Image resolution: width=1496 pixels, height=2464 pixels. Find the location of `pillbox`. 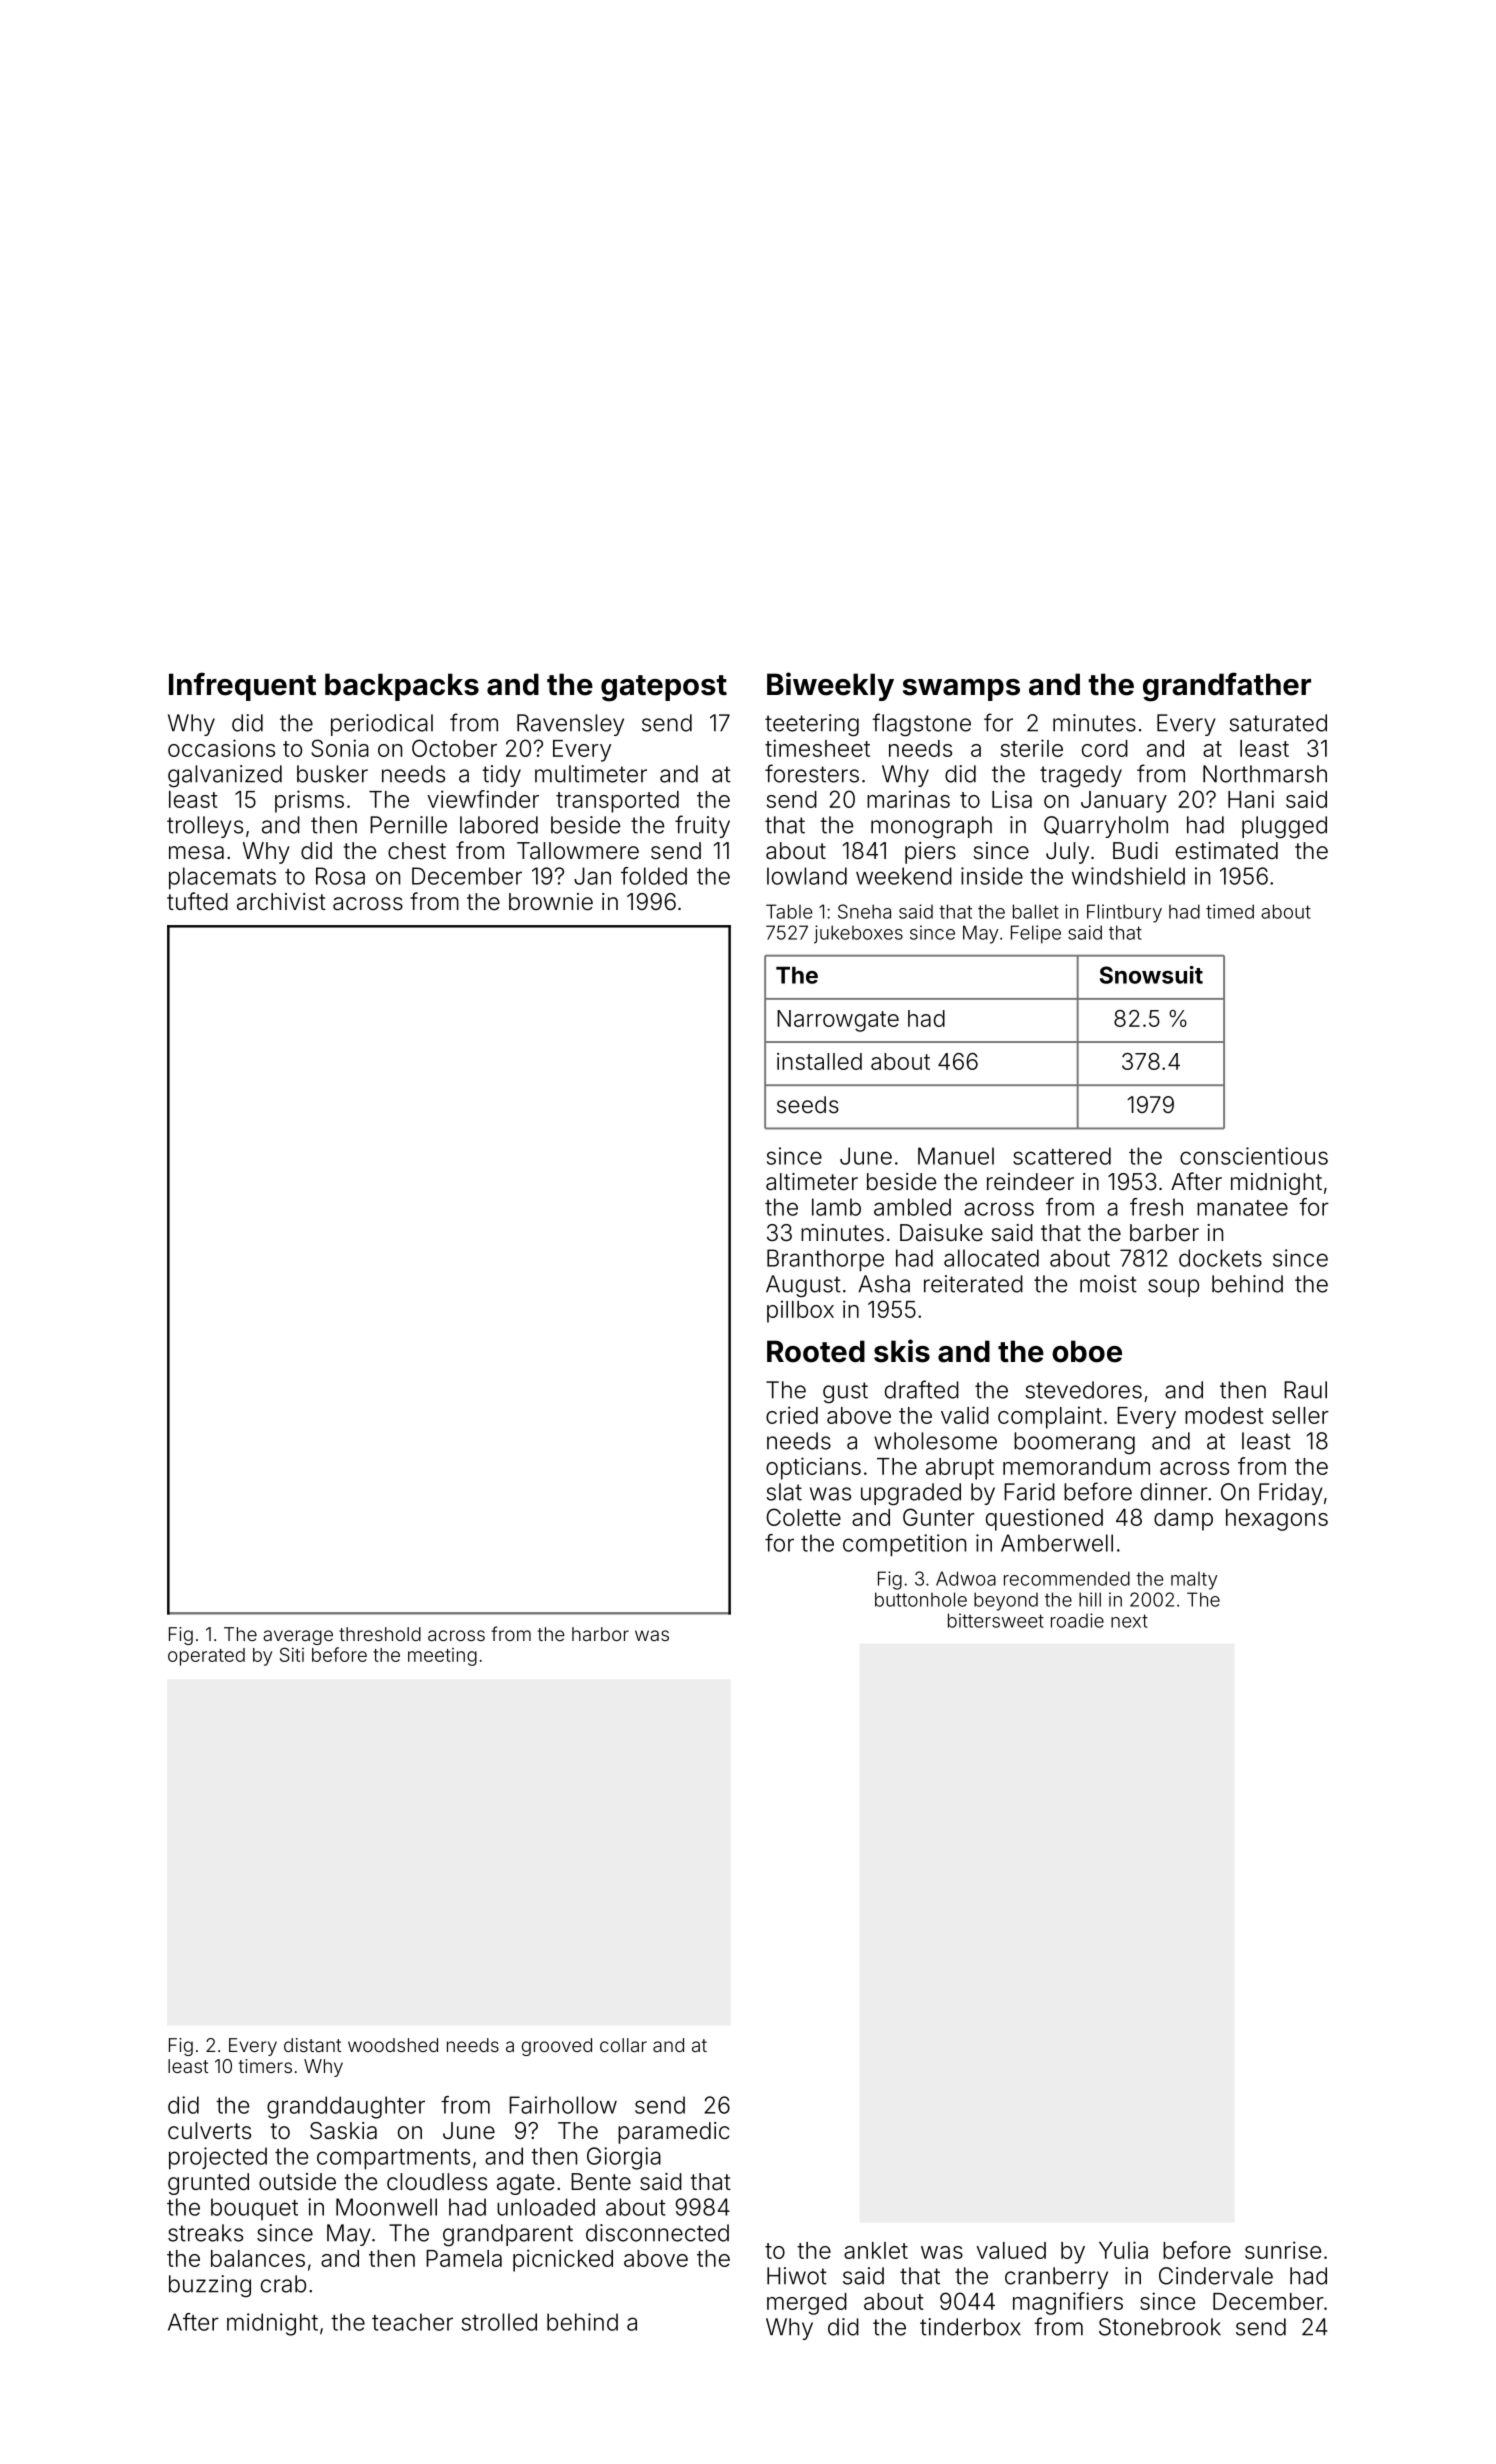

pillbox is located at coordinates (800, 1311).
